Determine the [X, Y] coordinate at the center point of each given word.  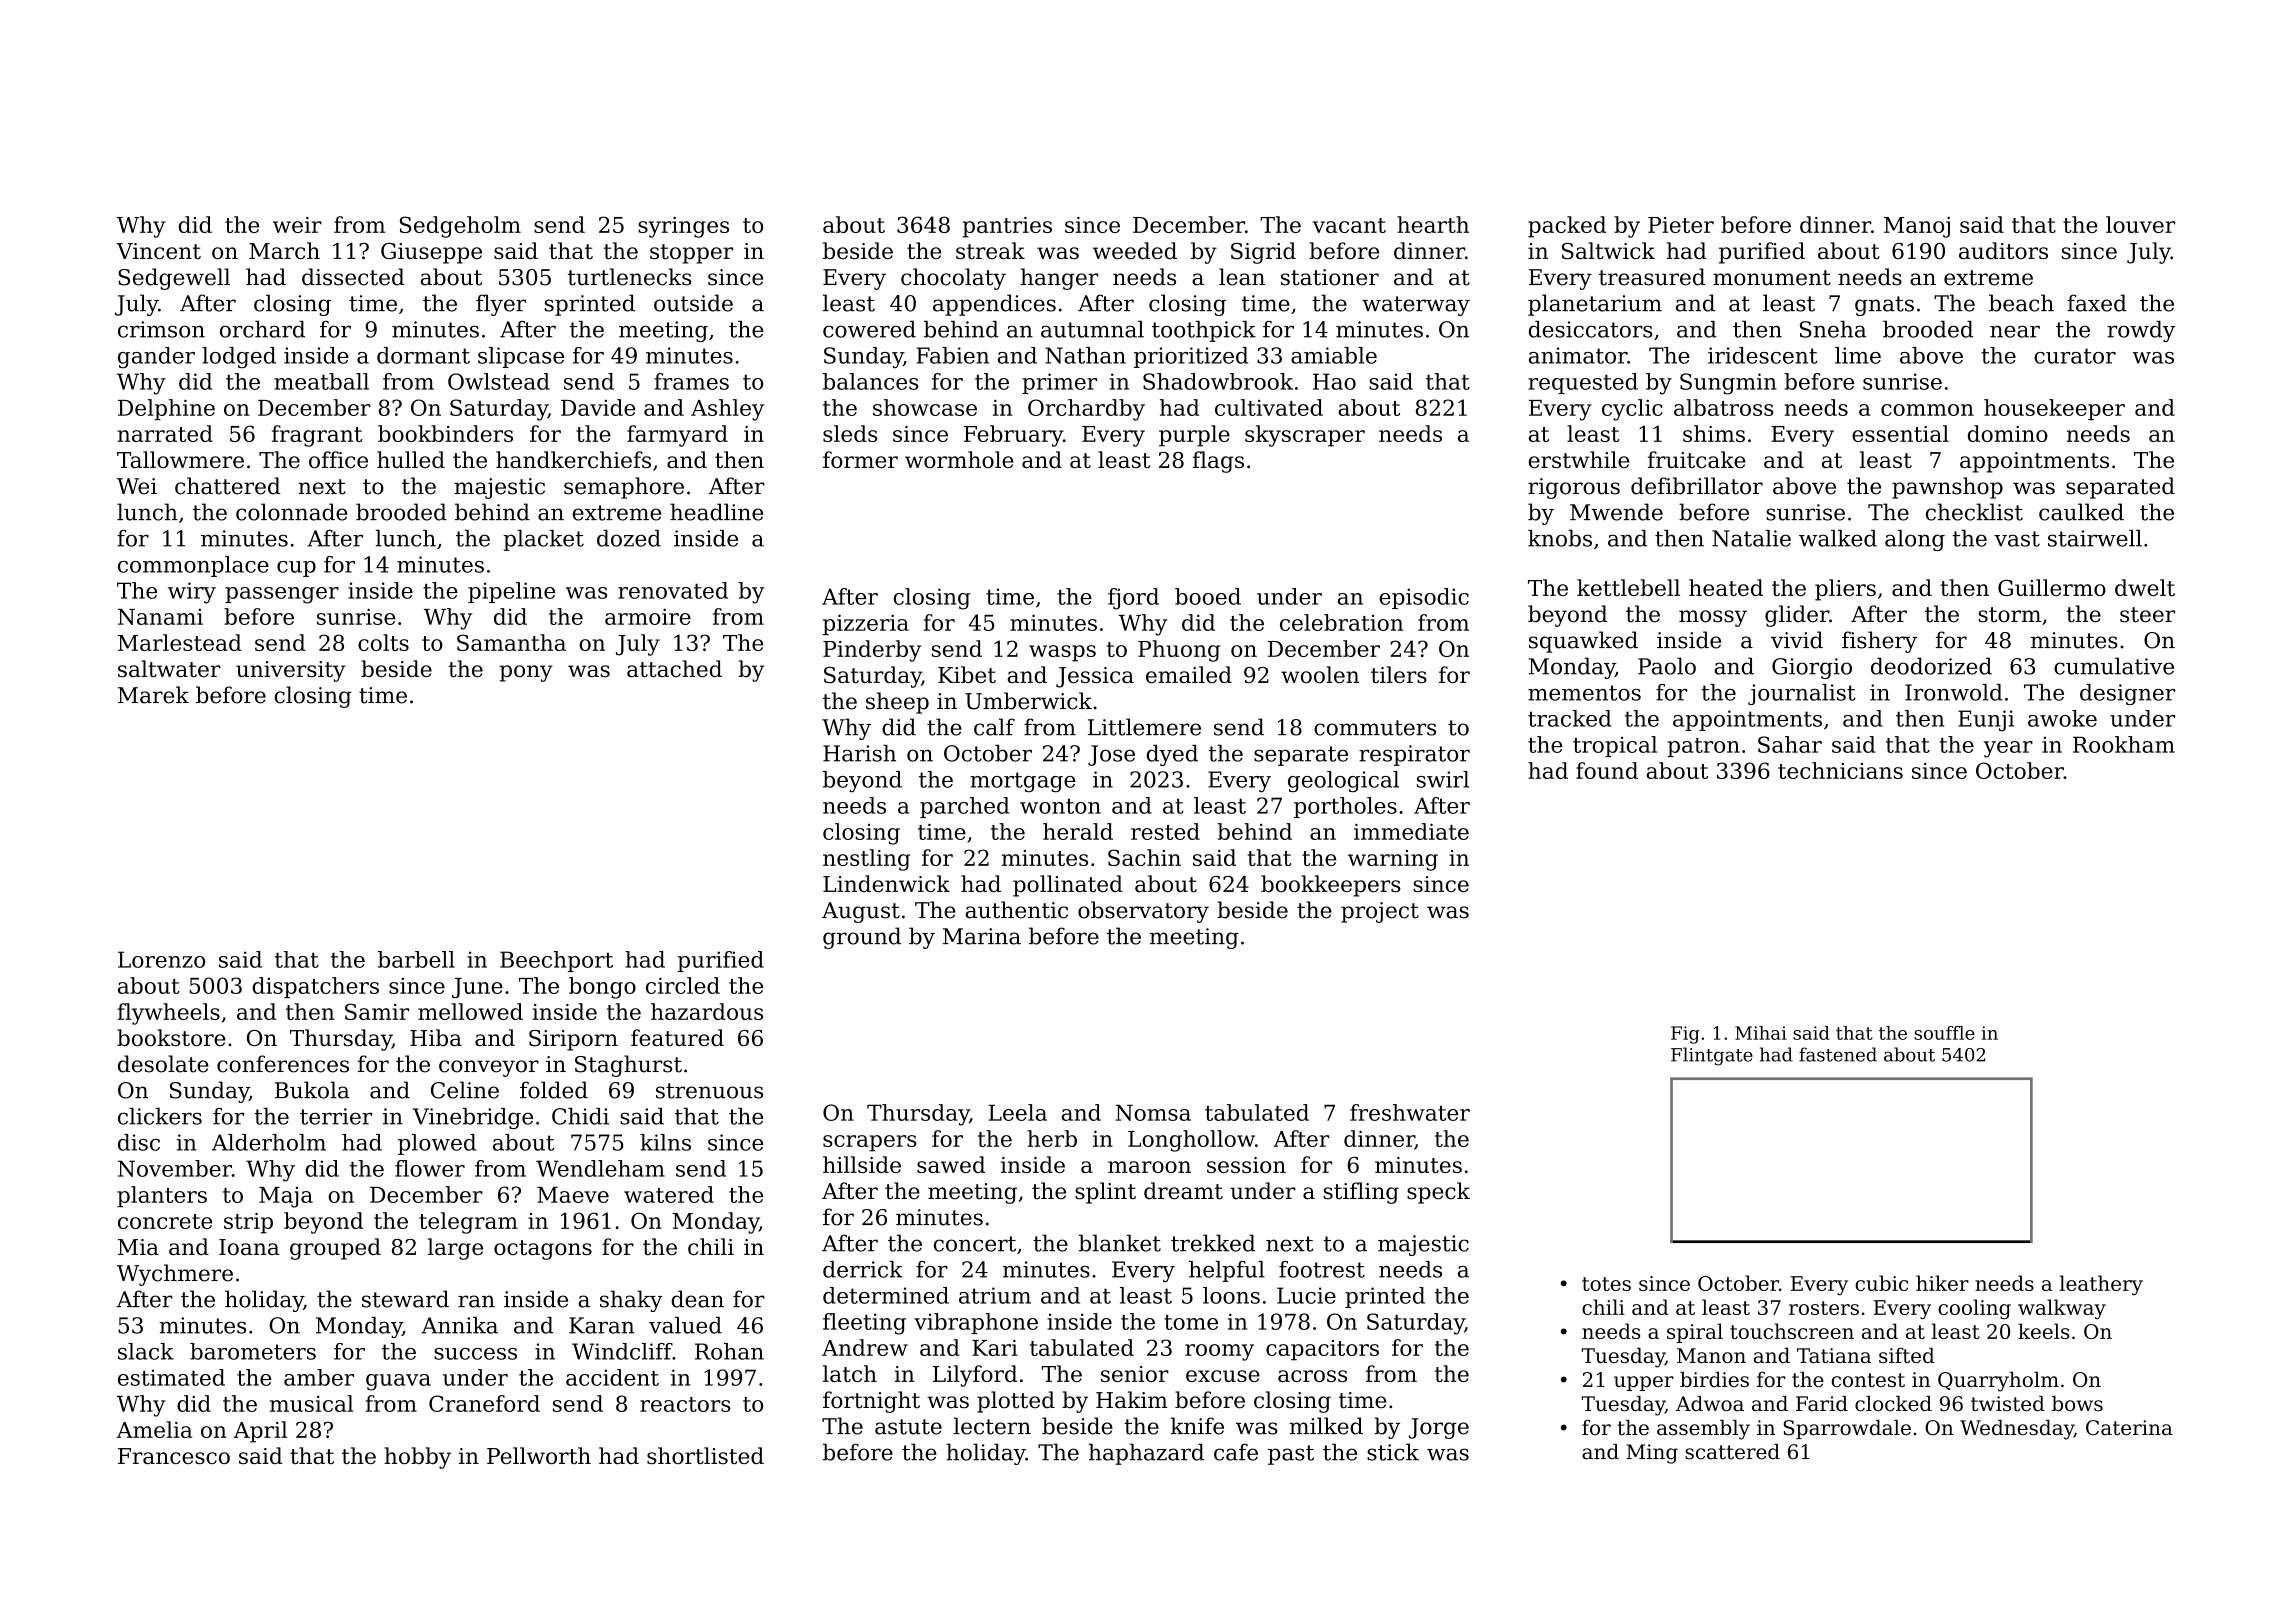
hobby [417, 1458]
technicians [1840, 770]
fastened [1838, 1054]
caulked [2081, 512]
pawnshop [1947, 488]
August [861, 912]
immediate [1411, 831]
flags [1218, 462]
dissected [353, 277]
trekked [1213, 1243]
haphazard [1146, 1454]
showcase [925, 407]
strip [248, 1223]
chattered [227, 486]
